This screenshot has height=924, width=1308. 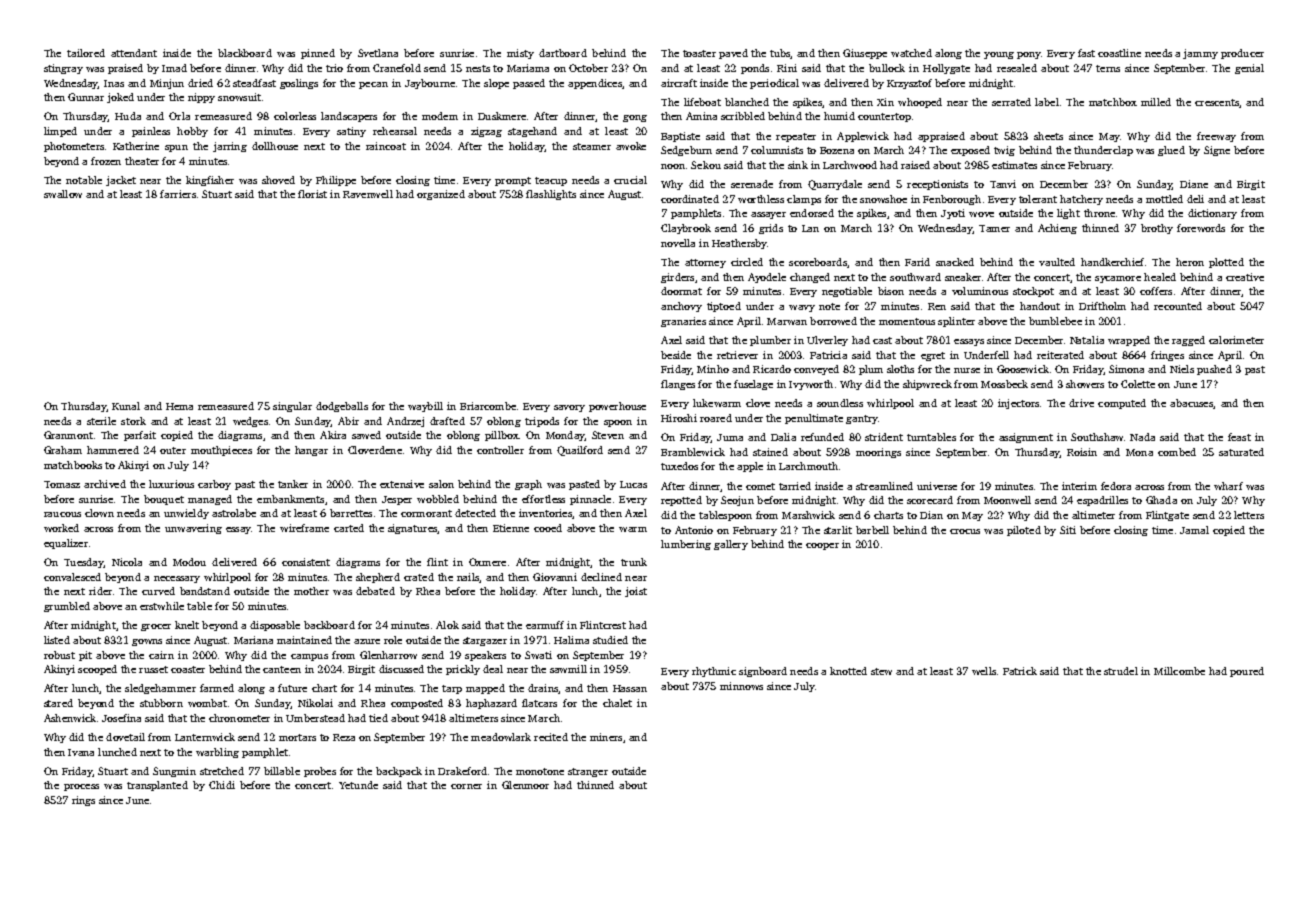 What do you see at coordinates (1129, 341) in the screenshot?
I see `wrapped` at bounding box center [1129, 341].
